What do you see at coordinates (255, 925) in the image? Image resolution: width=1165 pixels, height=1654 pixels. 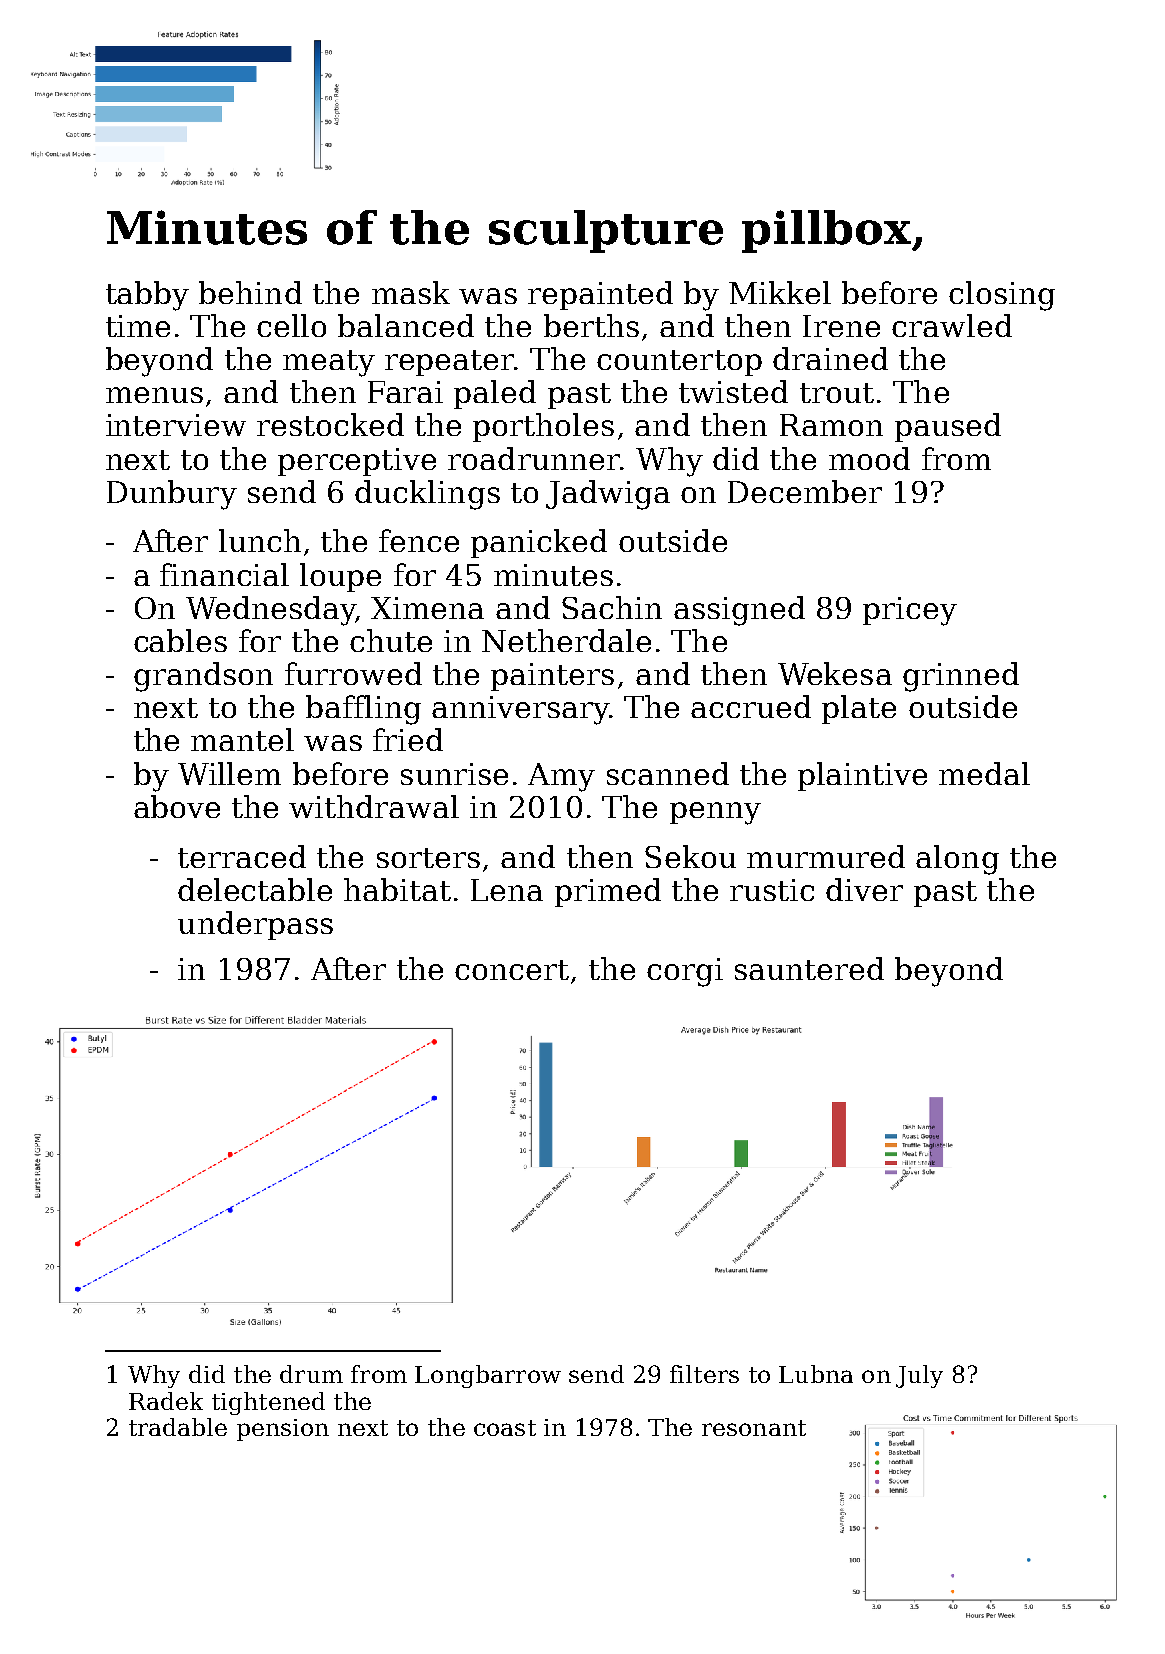 I see `underpass` at bounding box center [255, 925].
